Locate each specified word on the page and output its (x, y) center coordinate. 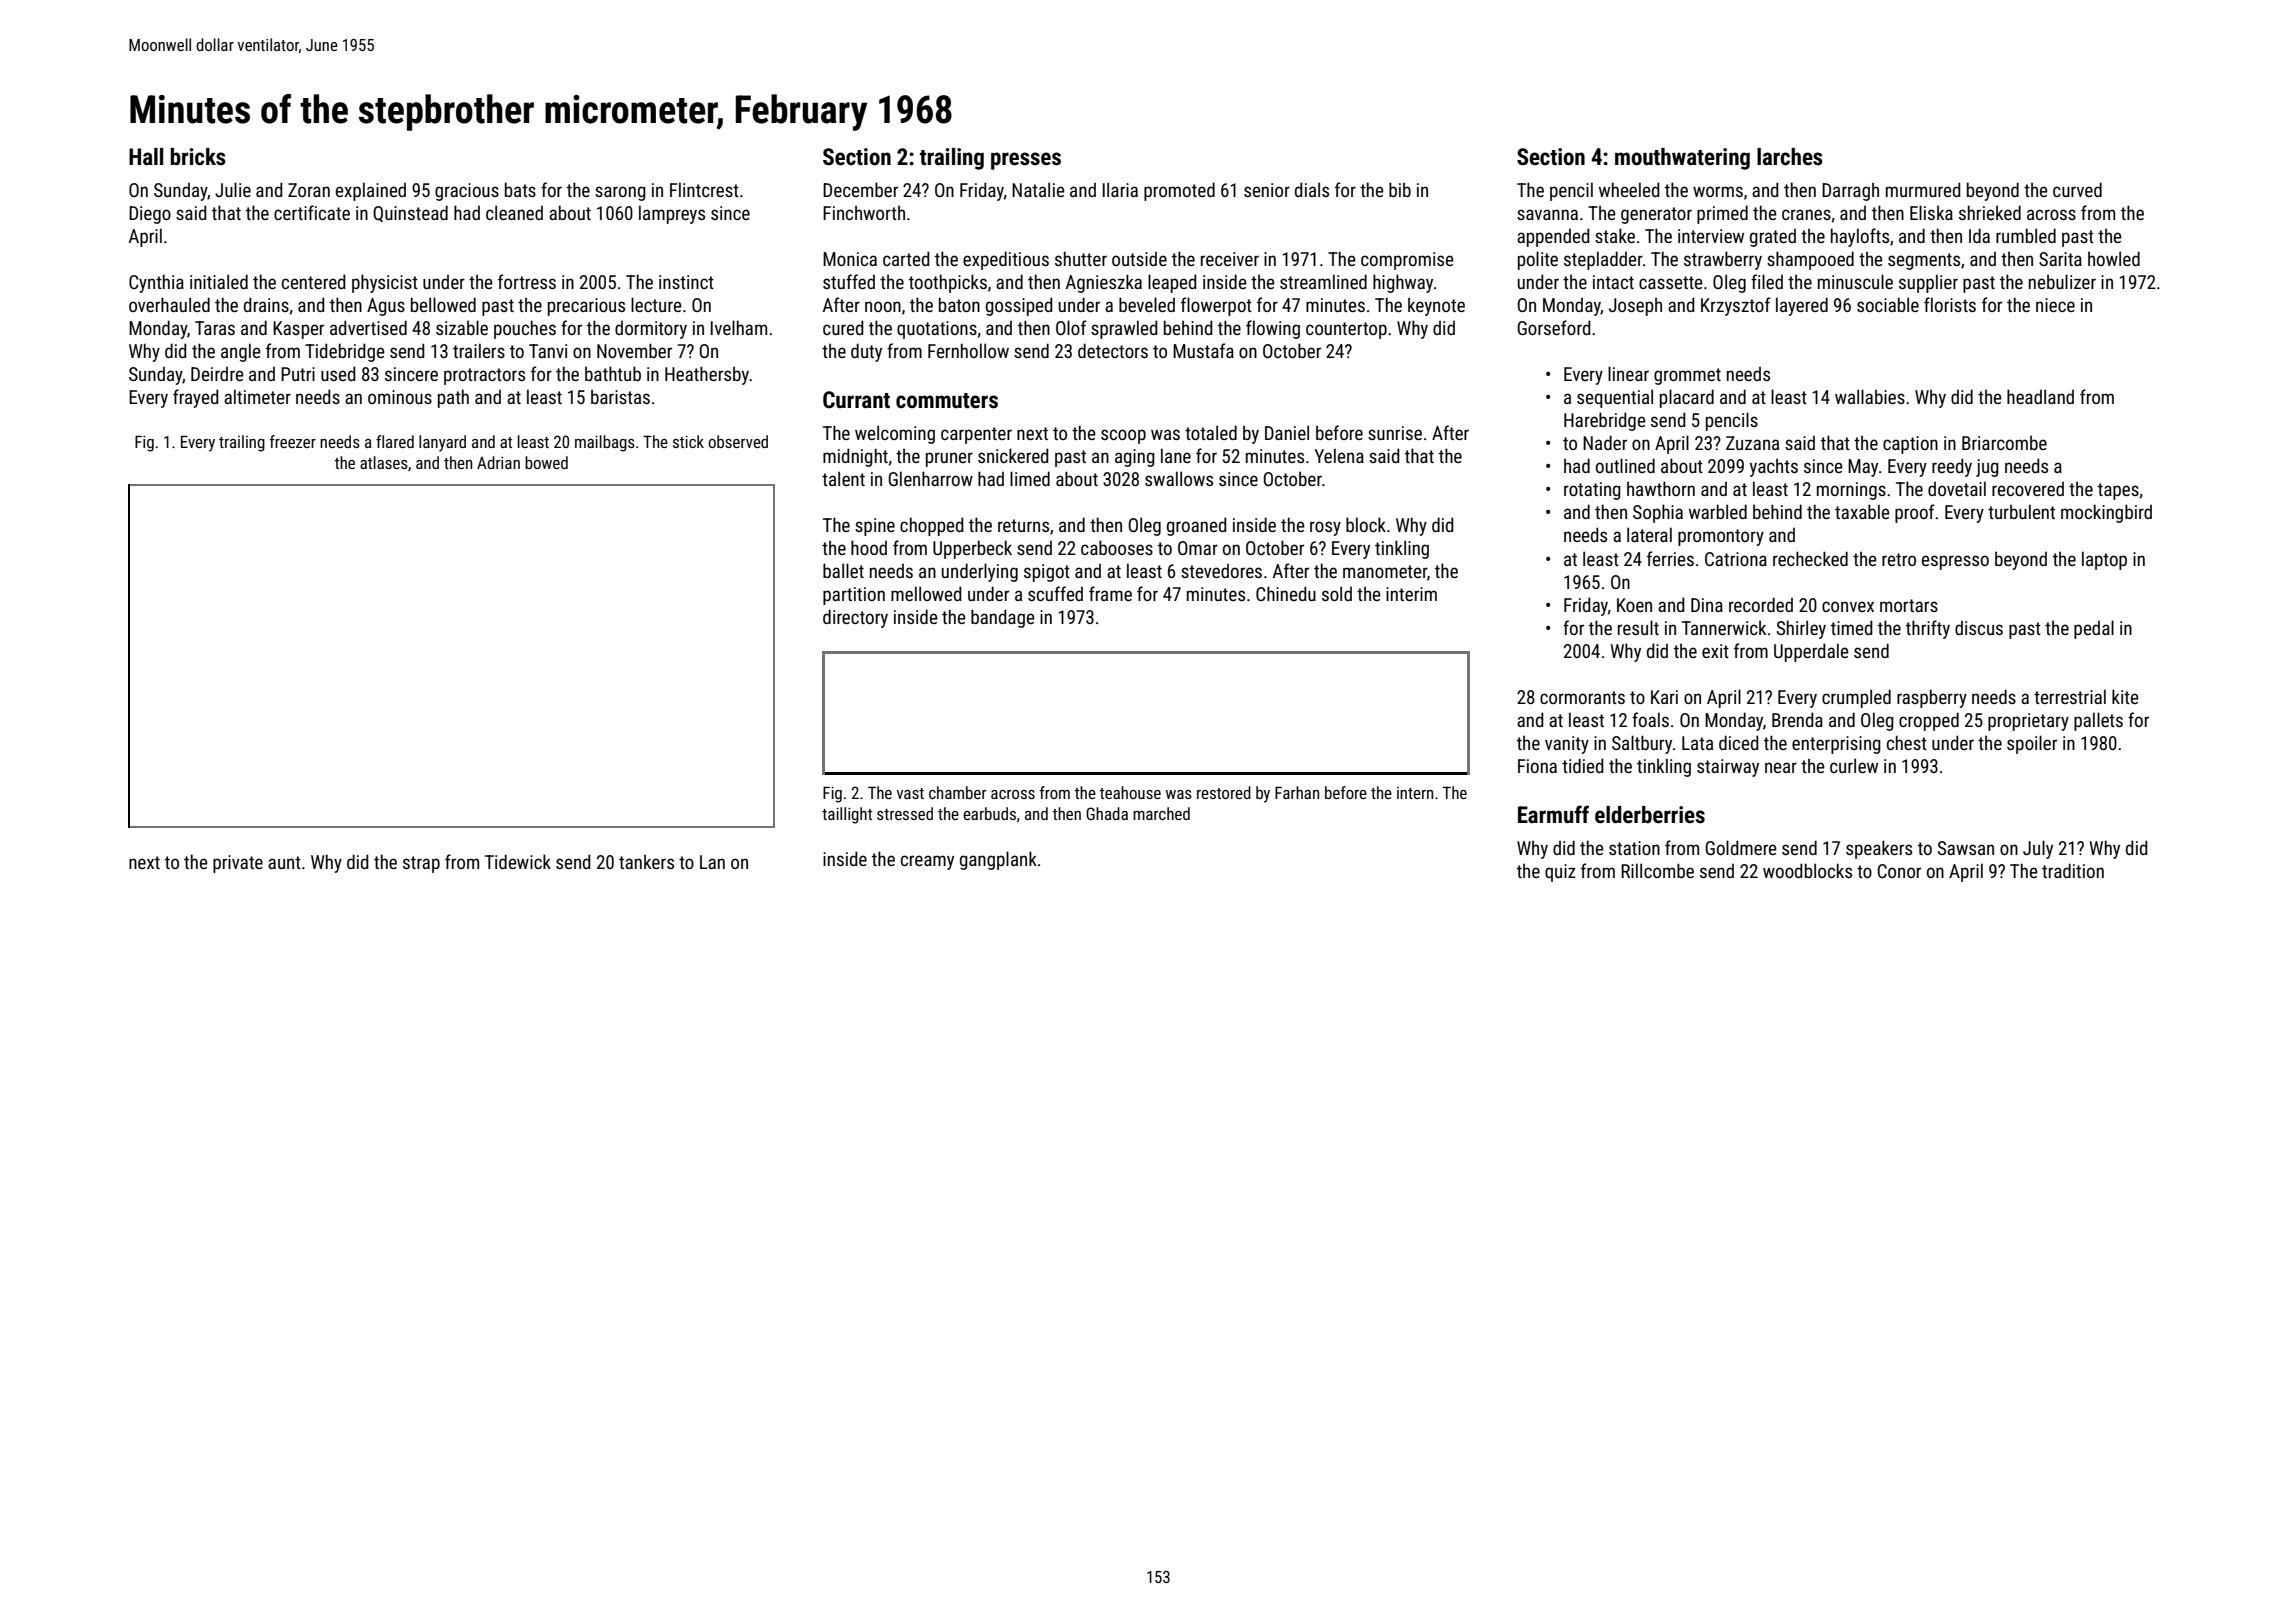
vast (910, 793)
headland (2040, 396)
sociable (1888, 304)
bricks (198, 157)
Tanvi (548, 351)
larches (1790, 157)
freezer (293, 441)
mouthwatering (1682, 159)
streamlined (1323, 281)
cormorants (1582, 697)
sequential (1615, 398)
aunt (284, 862)
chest (1907, 742)
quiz (1560, 873)
